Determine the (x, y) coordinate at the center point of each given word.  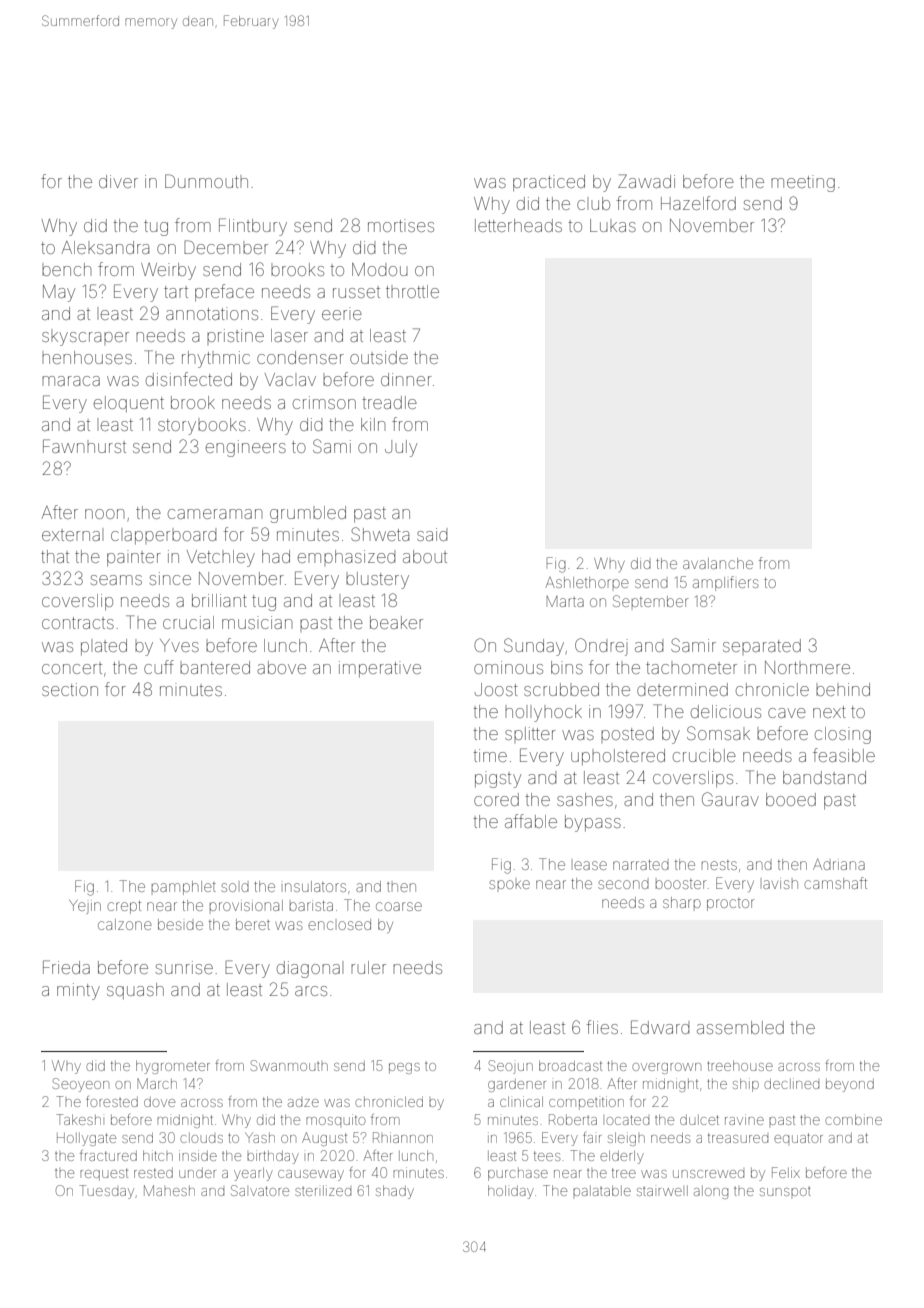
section (70, 689)
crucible (704, 755)
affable (531, 821)
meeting (803, 183)
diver (118, 181)
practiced (549, 183)
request (104, 1174)
